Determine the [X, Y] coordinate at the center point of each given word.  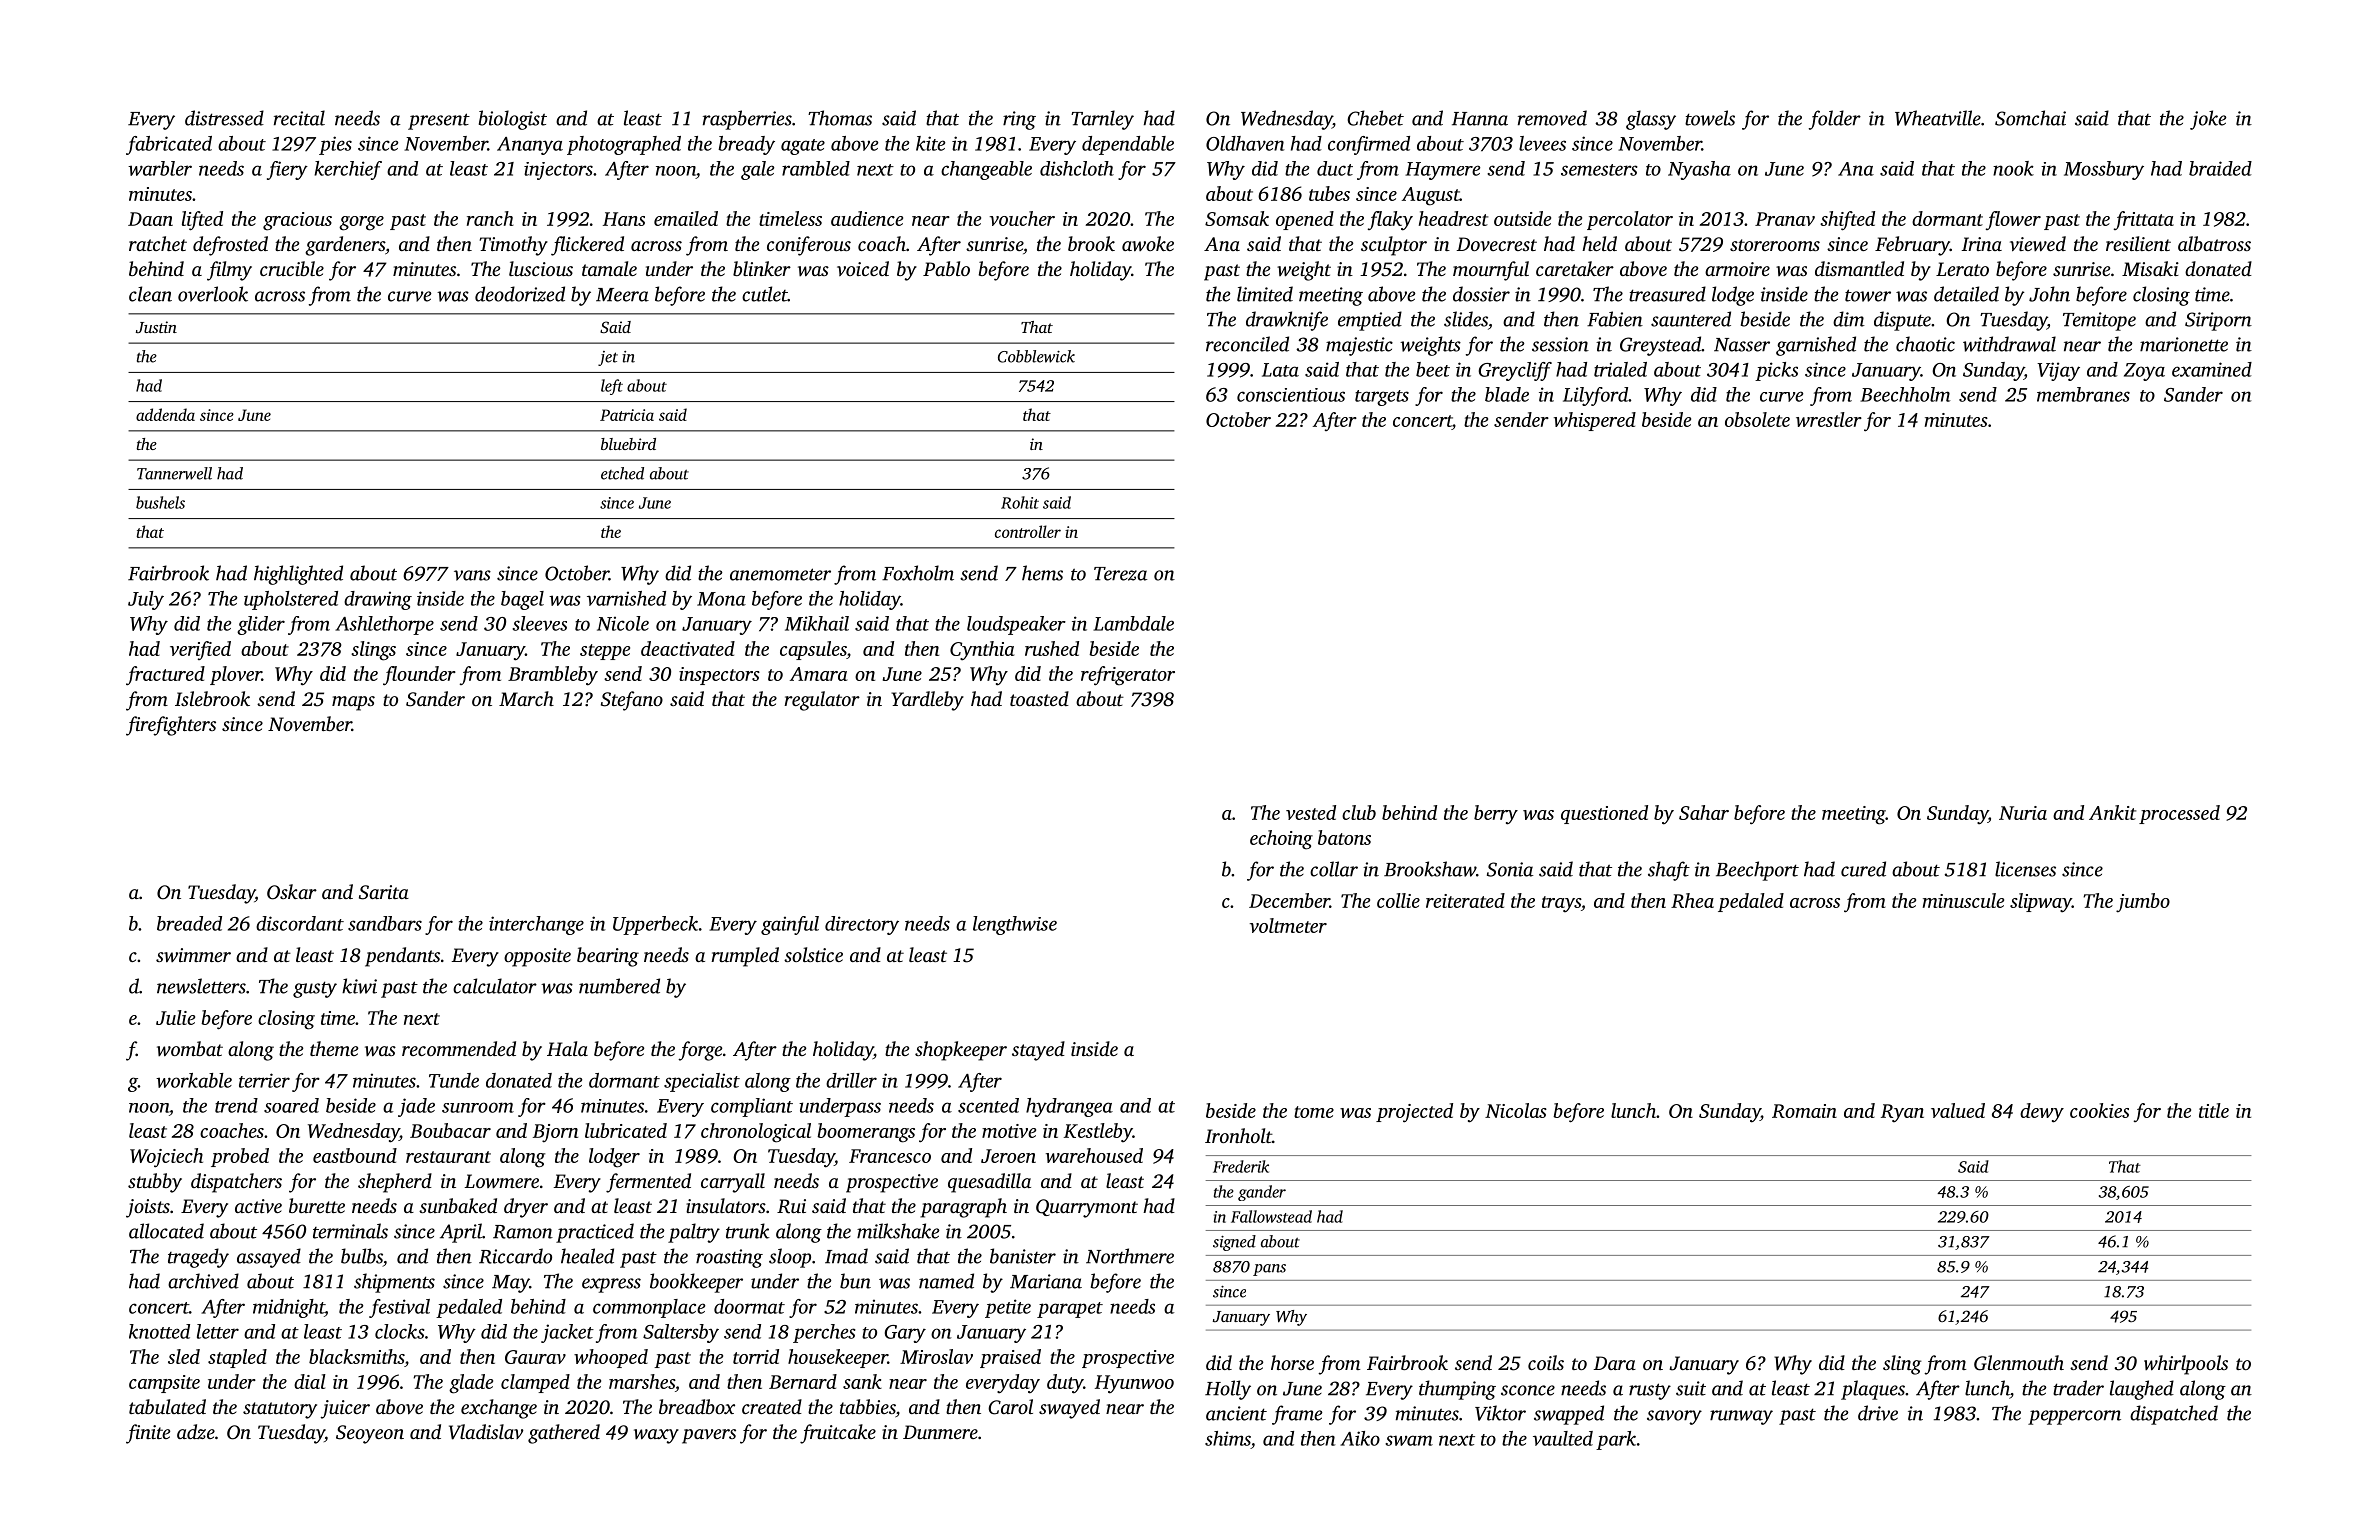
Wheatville [1938, 118]
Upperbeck [655, 925]
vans [472, 575]
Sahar [1704, 812]
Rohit [1020, 502]
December [1289, 900]
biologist [513, 120]
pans [1269, 1270]
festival [399, 1308]
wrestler [1829, 419]
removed [1552, 118]
